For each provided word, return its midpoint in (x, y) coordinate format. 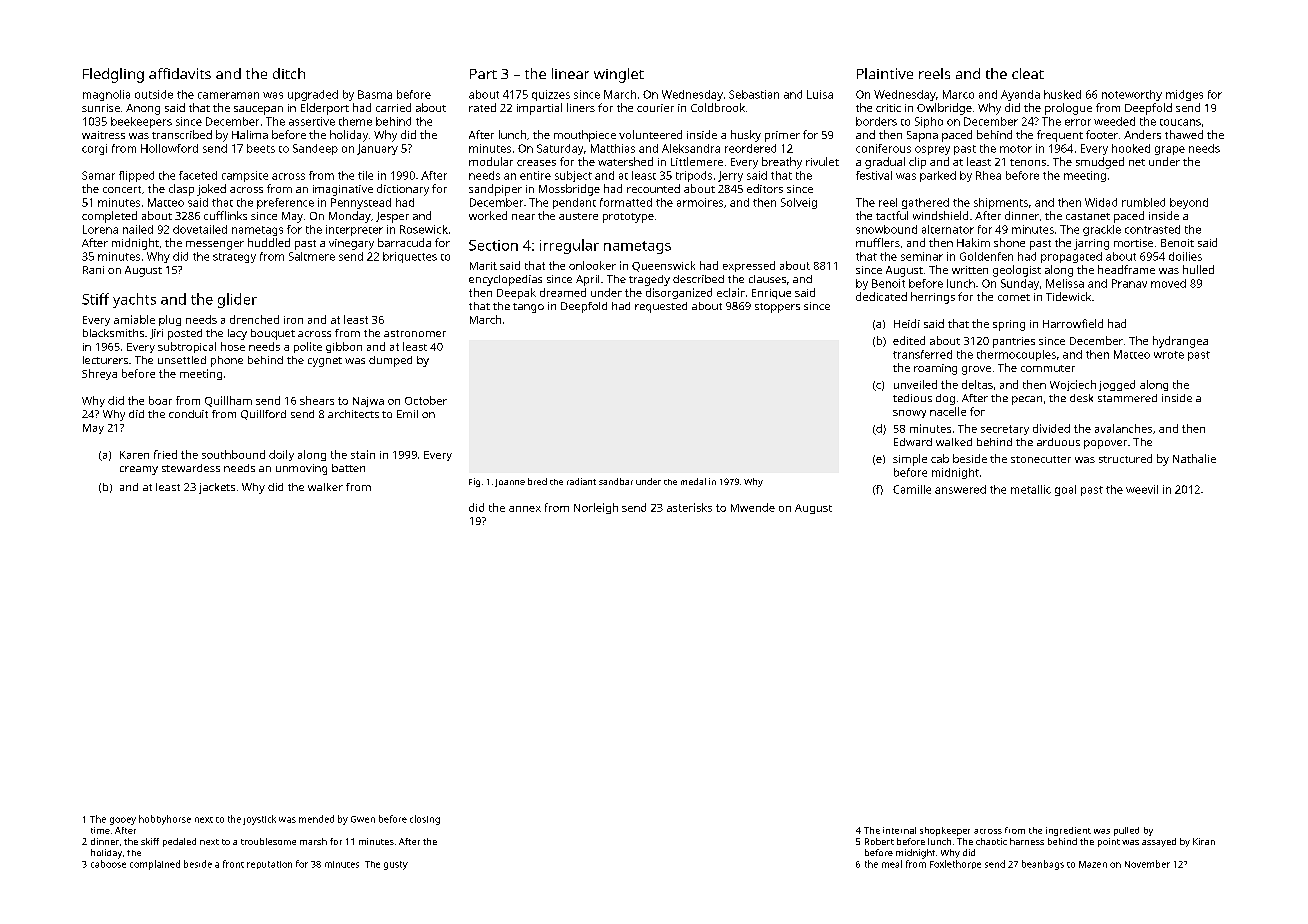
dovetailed (200, 229)
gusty (396, 865)
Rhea (988, 175)
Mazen (1093, 864)
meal (892, 864)
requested (661, 307)
